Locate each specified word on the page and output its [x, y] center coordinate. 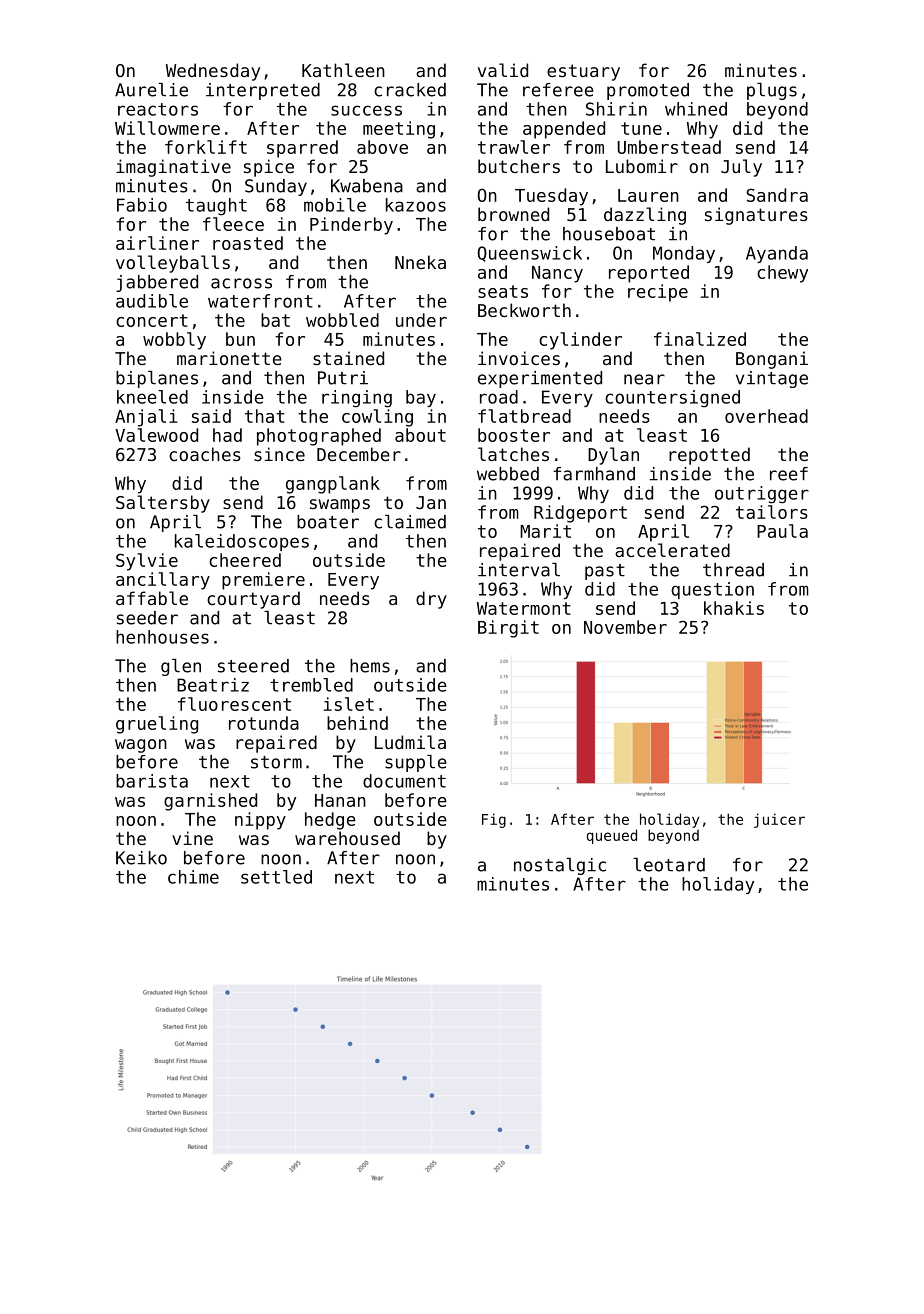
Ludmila [410, 742]
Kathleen [343, 70]
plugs [772, 91]
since [279, 454]
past [605, 572]
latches [513, 454]
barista [152, 781]
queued [612, 836]
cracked [410, 90]
